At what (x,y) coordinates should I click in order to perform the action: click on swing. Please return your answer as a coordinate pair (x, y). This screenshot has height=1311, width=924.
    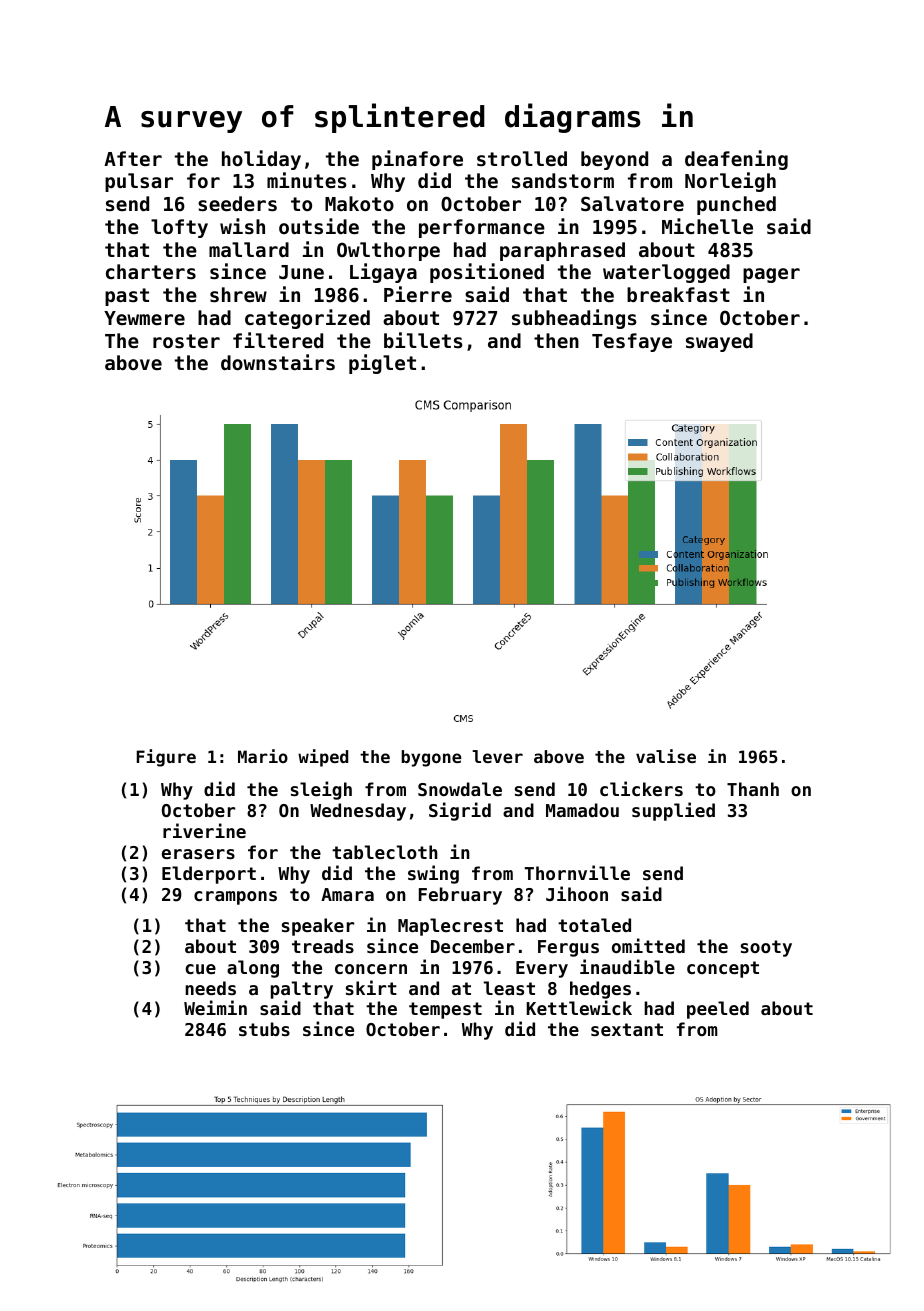
    Looking at the image, I should click on (433, 874).
